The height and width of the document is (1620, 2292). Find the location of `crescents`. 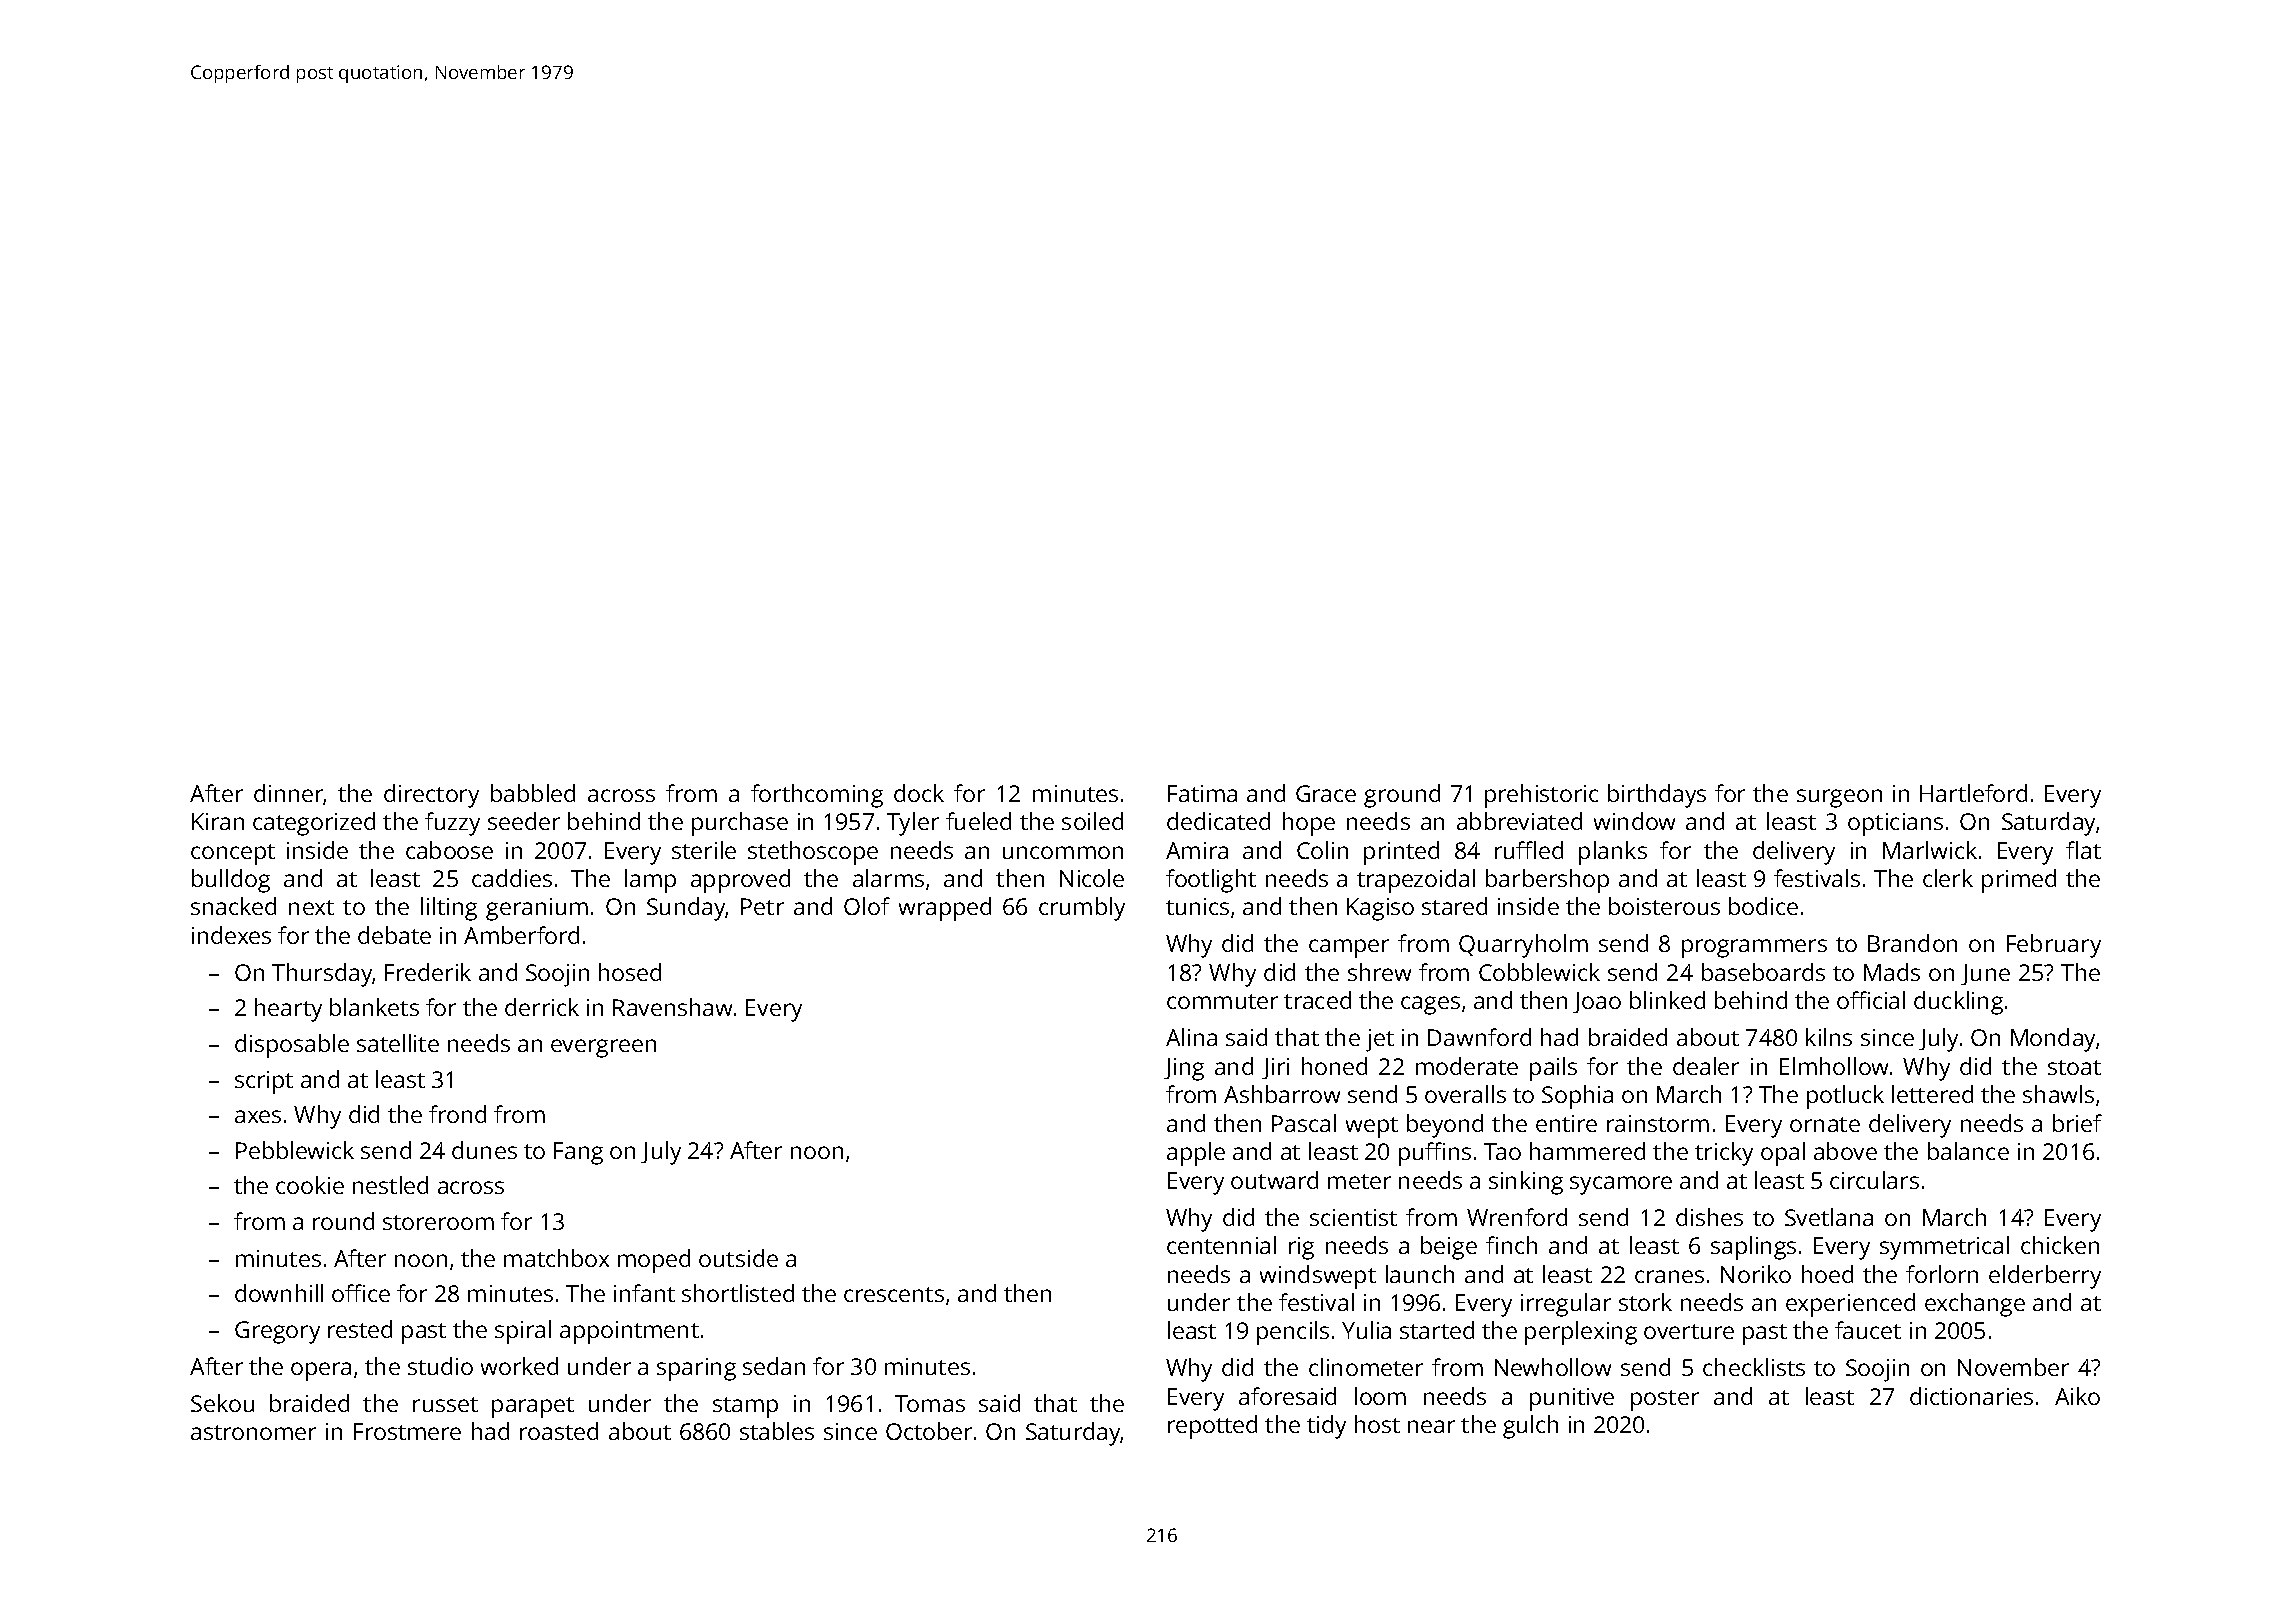

crescents is located at coordinates (894, 1294).
